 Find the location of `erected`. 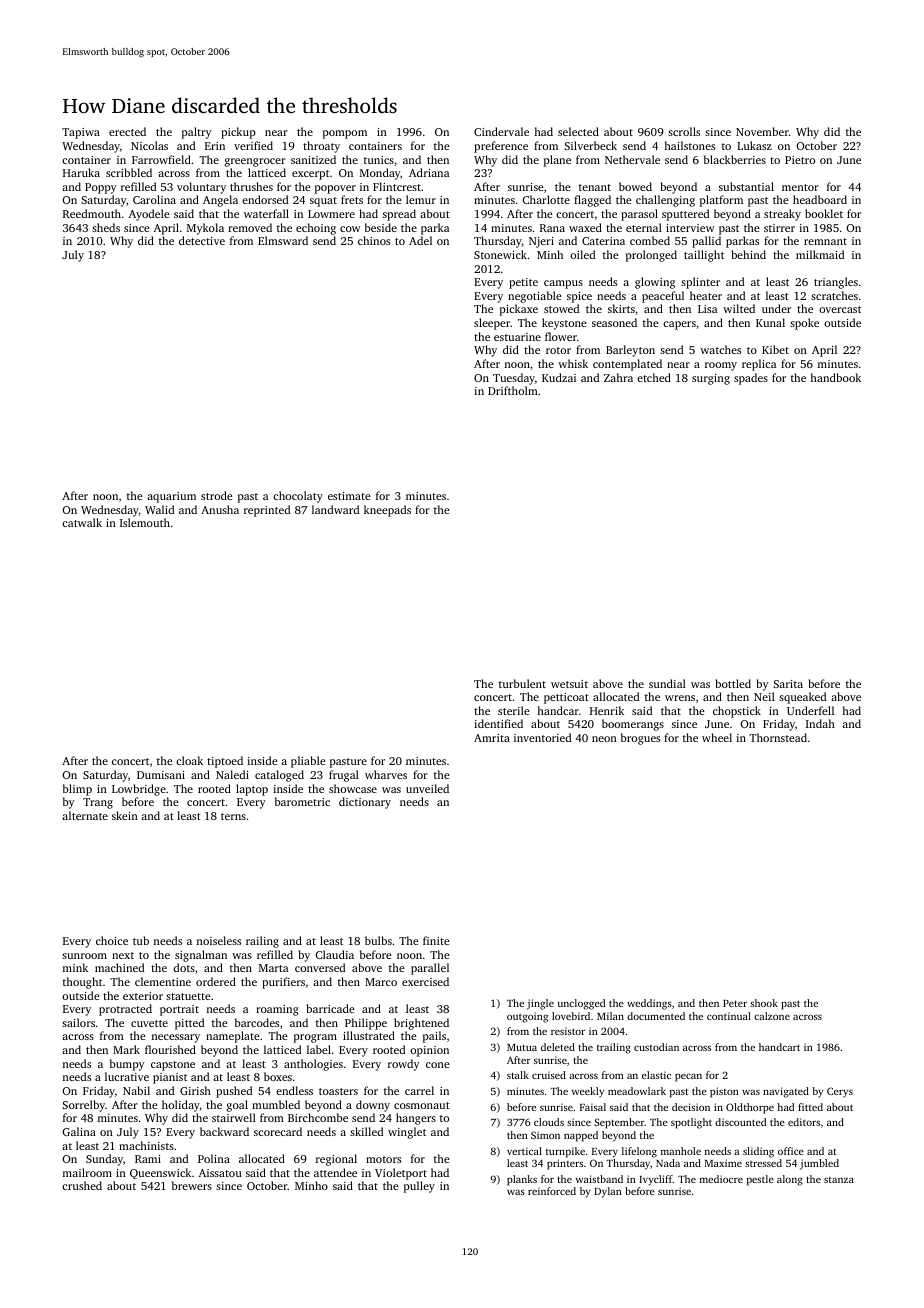

erected is located at coordinates (127, 131).
